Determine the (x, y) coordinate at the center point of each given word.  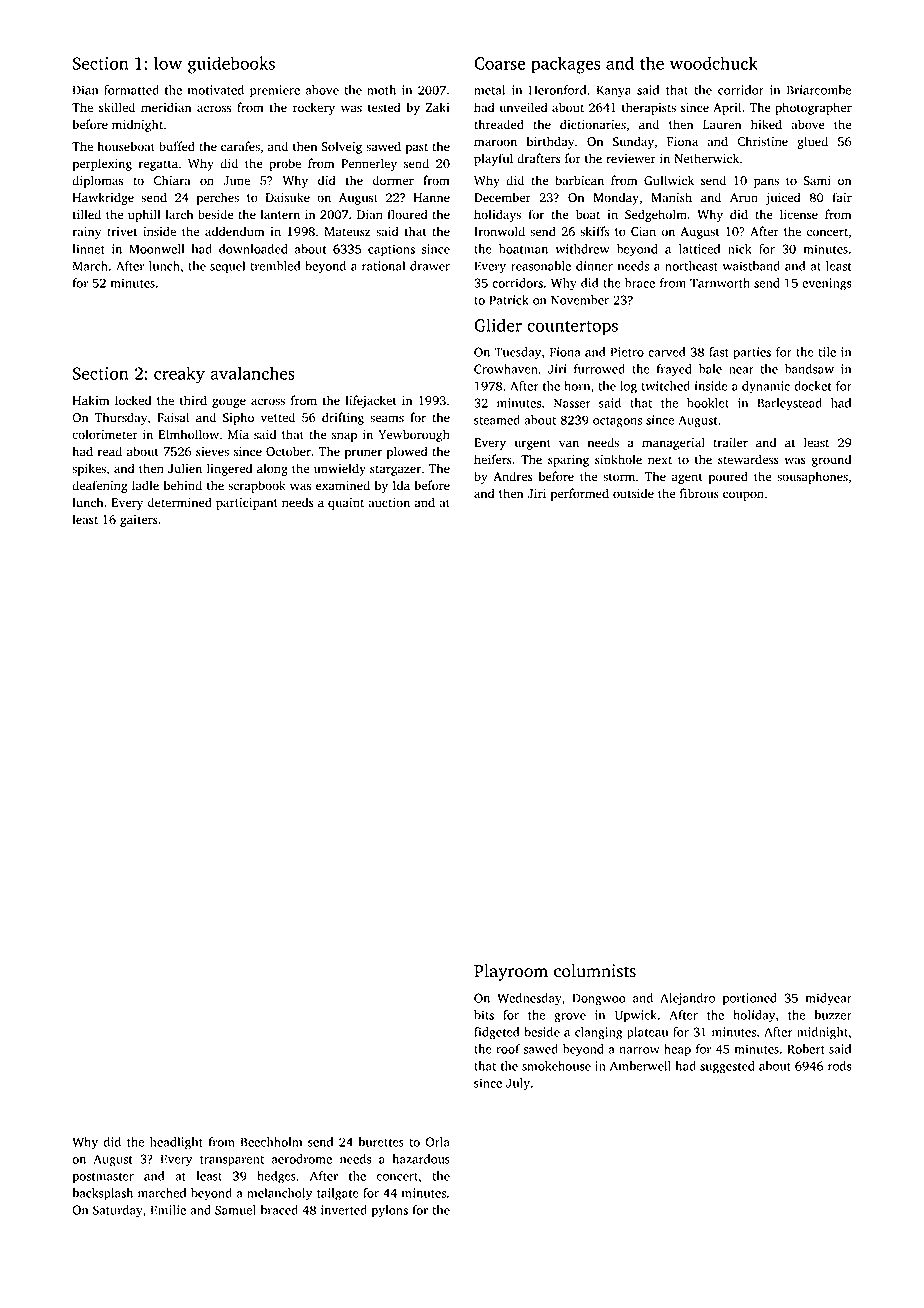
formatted (131, 90)
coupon (743, 496)
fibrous (699, 493)
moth (381, 90)
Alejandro (687, 999)
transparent (232, 1161)
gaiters (139, 521)
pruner (363, 454)
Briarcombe (819, 90)
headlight (176, 1143)
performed (579, 494)
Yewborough (414, 435)
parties (752, 353)
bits (484, 1015)
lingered (229, 469)
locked (133, 400)
